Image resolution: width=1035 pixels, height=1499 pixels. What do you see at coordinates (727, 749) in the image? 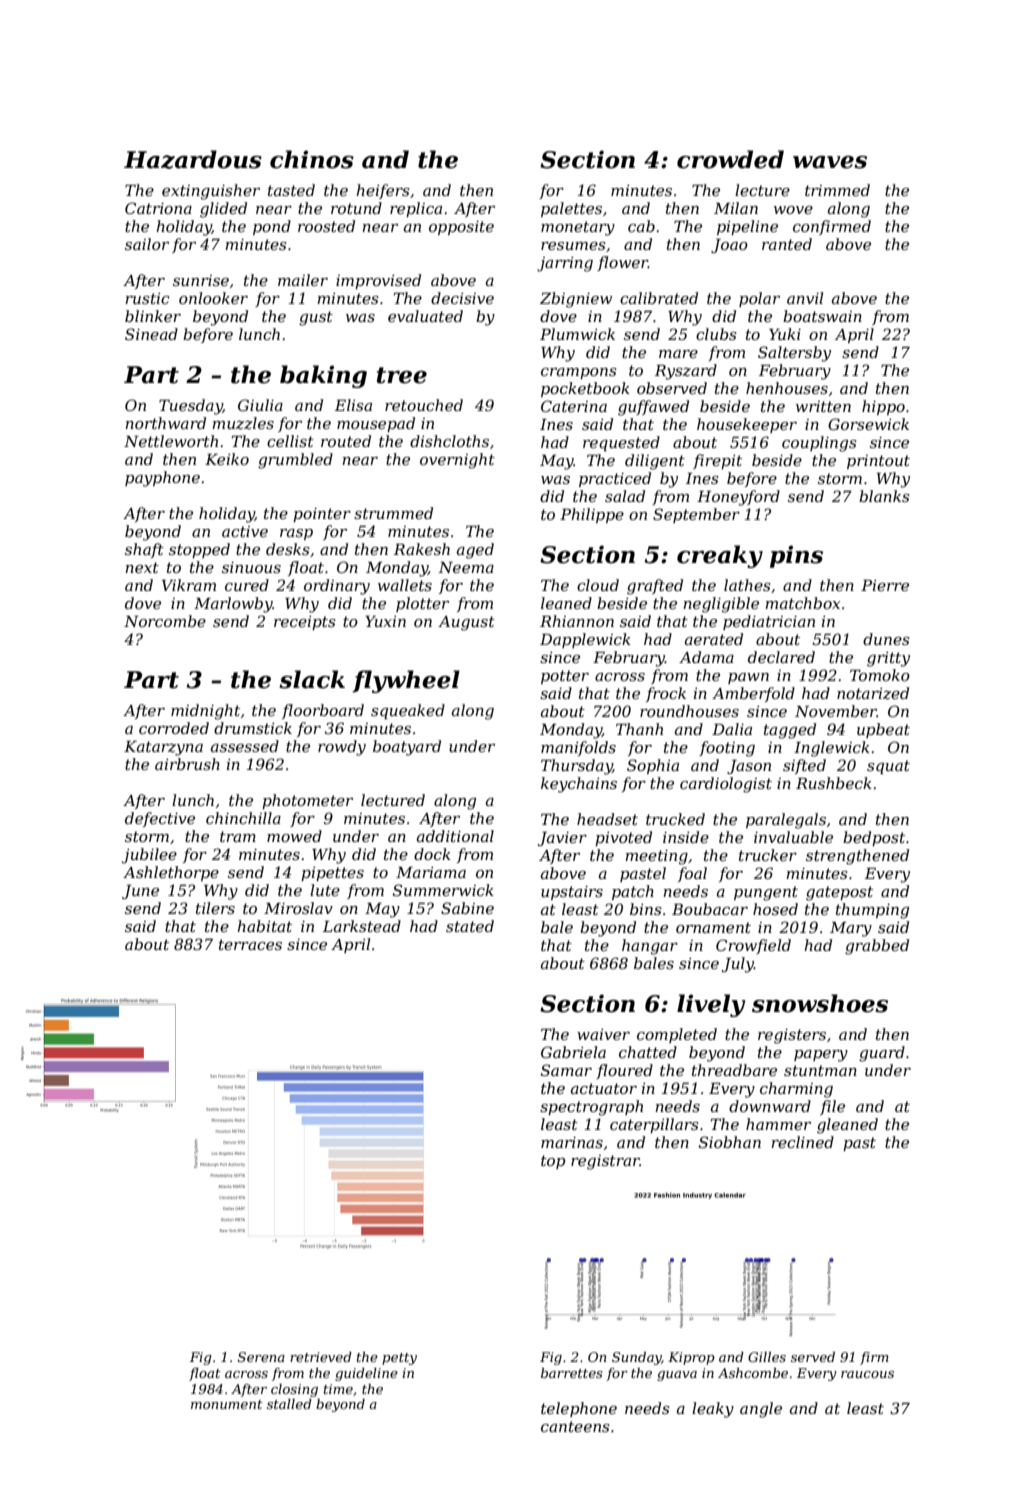
I see `footing` at bounding box center [727, 749].
